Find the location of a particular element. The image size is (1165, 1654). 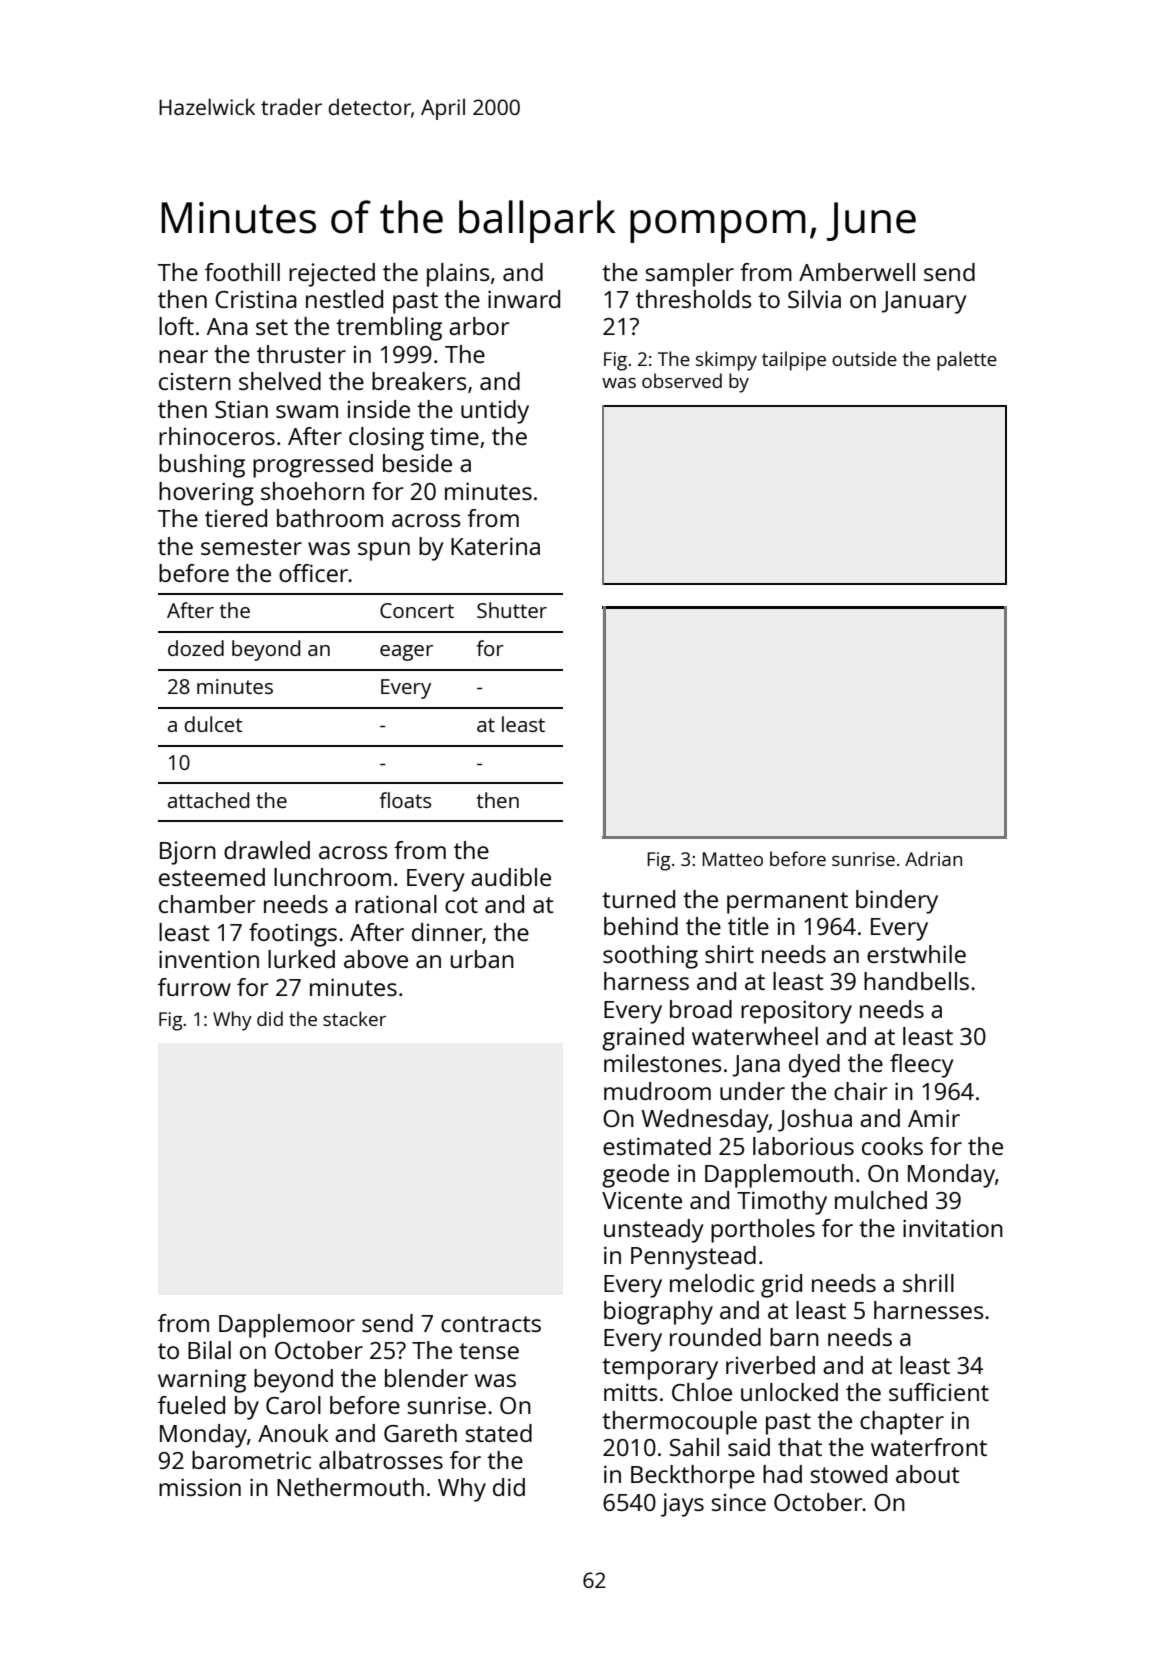

rejected is located at coordinates (332, 275).
